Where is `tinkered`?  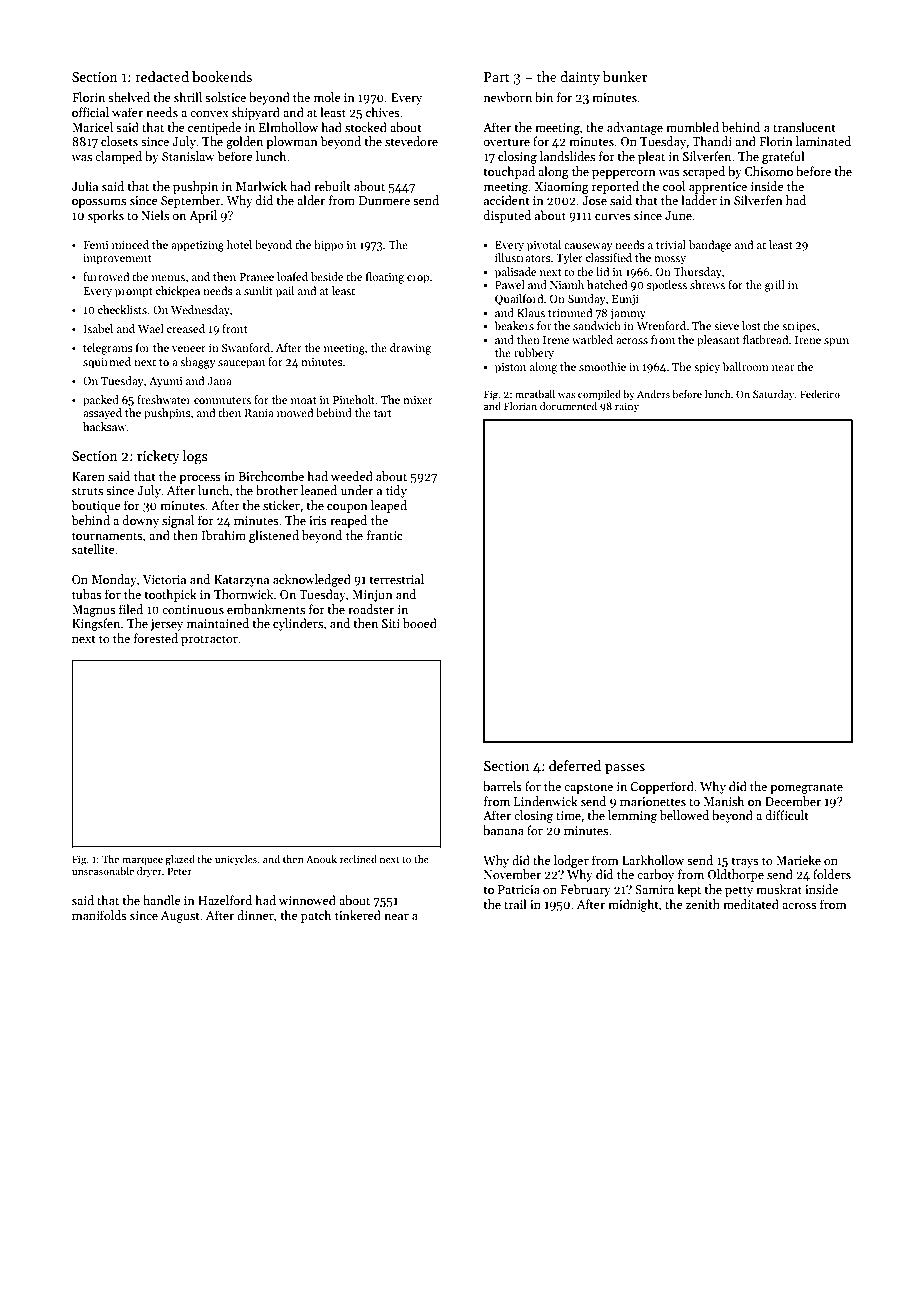 tinkered is located at coordinates (358, 915).
